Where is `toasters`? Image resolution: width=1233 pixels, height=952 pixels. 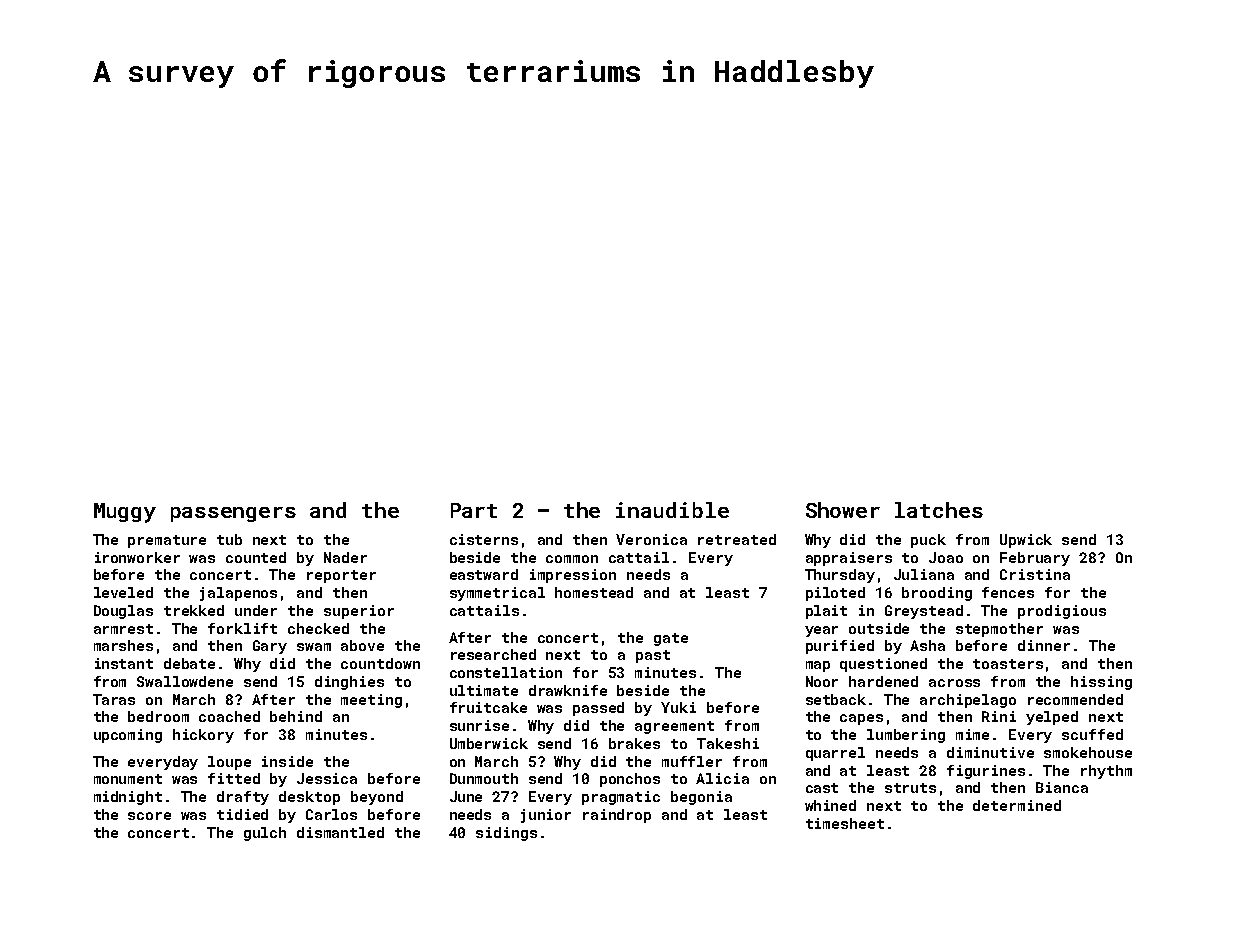 toasters is located at coordinates (1008, 664).
